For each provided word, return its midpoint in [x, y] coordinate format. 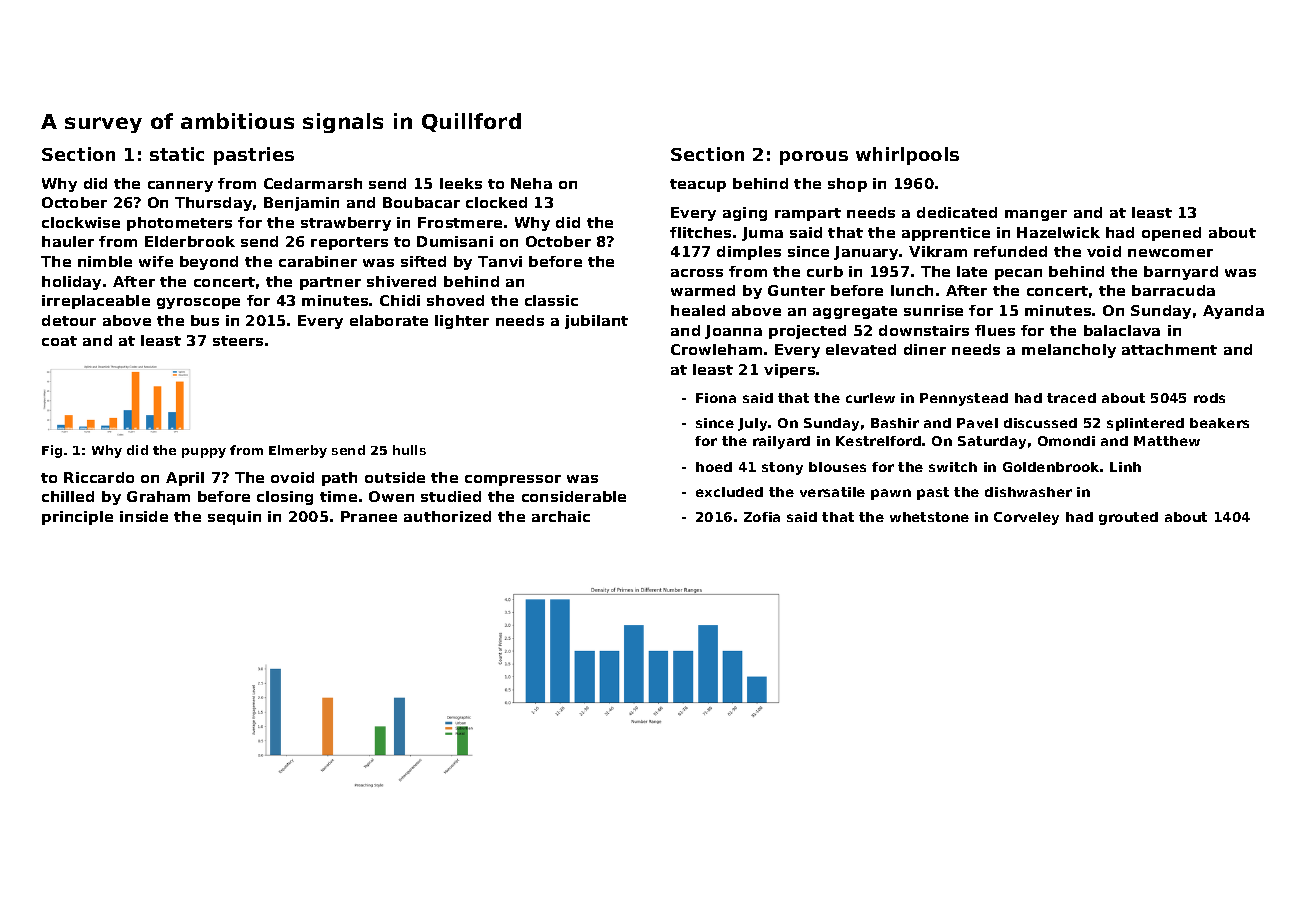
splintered [1145, 424]
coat [59, 341]
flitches [700, 232]
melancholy [1069, 351]
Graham [158, 496]
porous [814, 158]
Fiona [716, 398]
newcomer [1170, 253]
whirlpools [907, 156]
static [177, 154]
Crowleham [716, 349]
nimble [105, 261]
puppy [204, 453]
